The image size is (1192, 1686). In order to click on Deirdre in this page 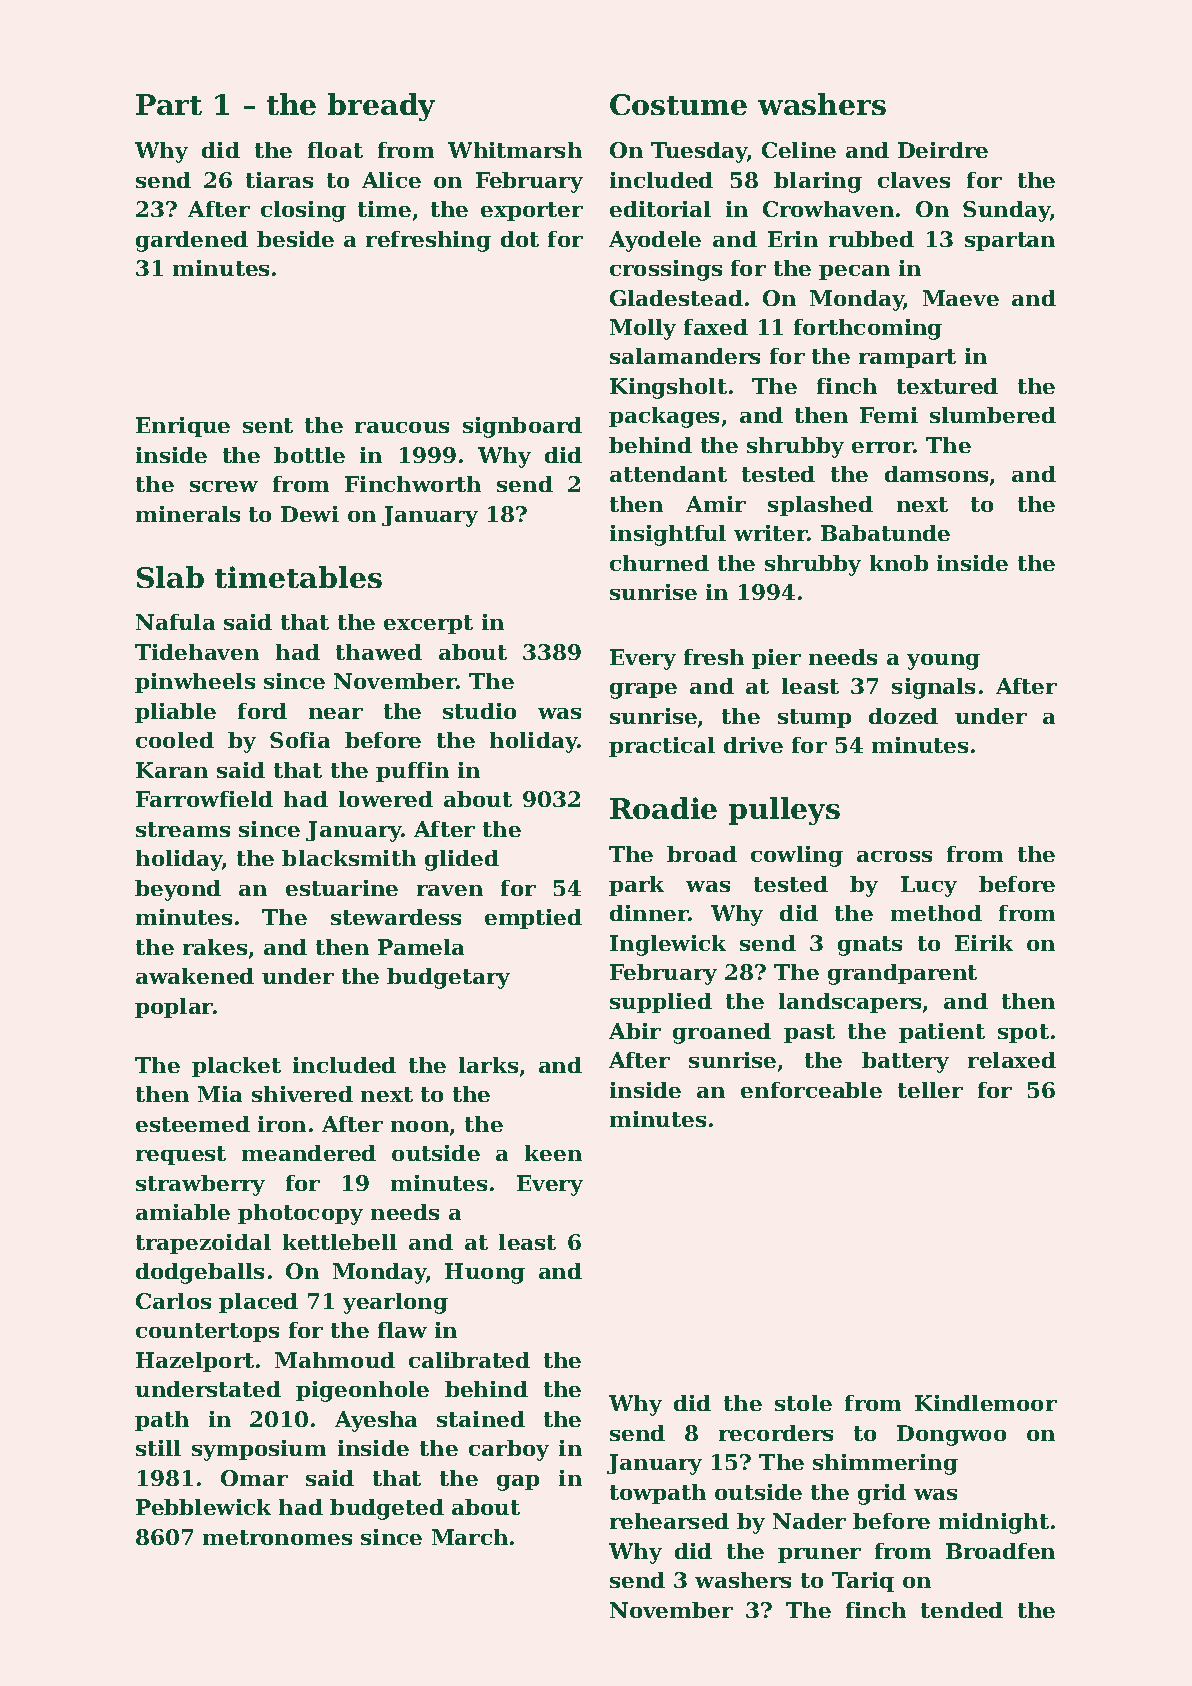, I will do `click(943, 150)`.
